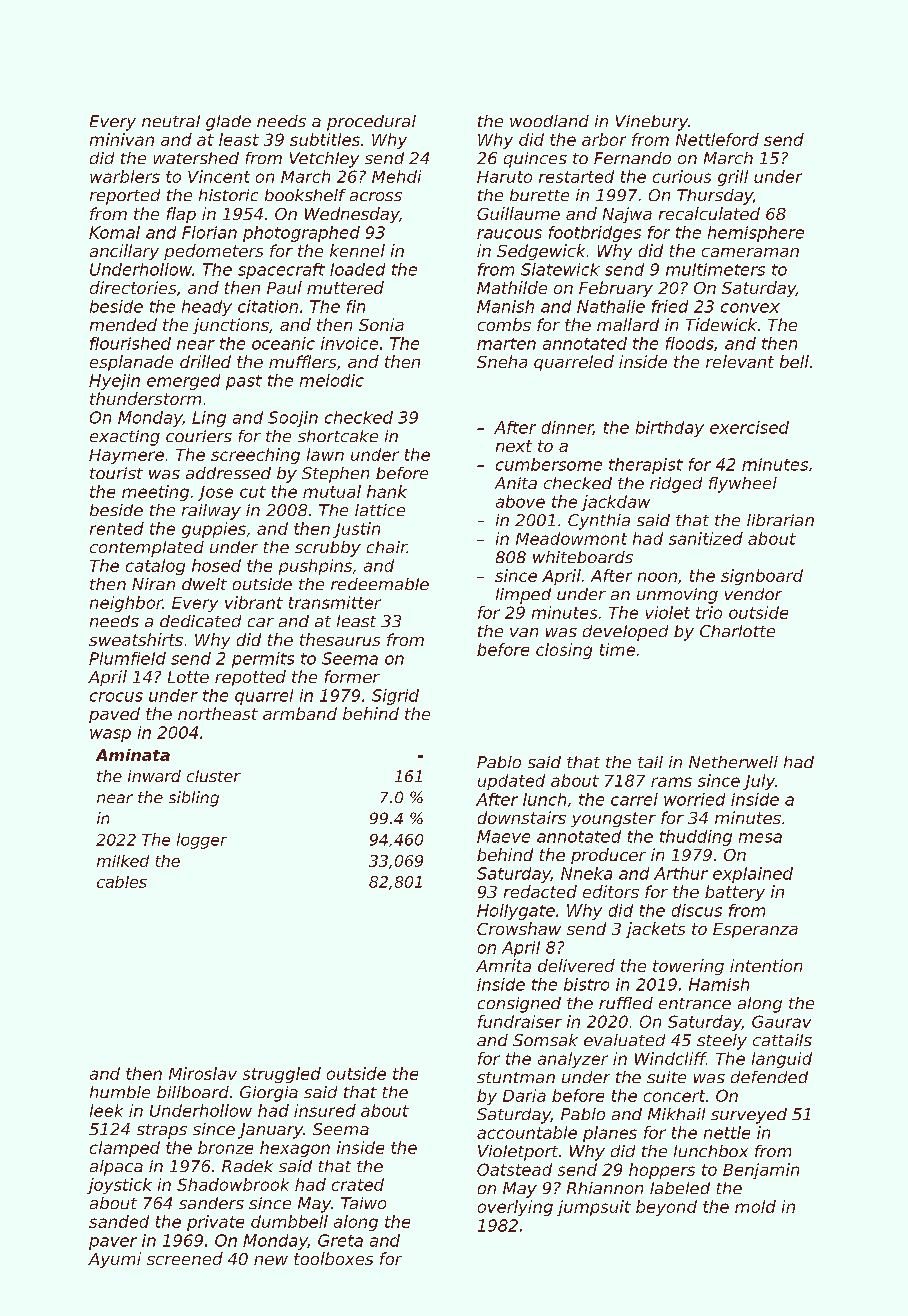  Describe the element at coordinates (114, 1260) in the image. I see `Ayumi` at that location.
